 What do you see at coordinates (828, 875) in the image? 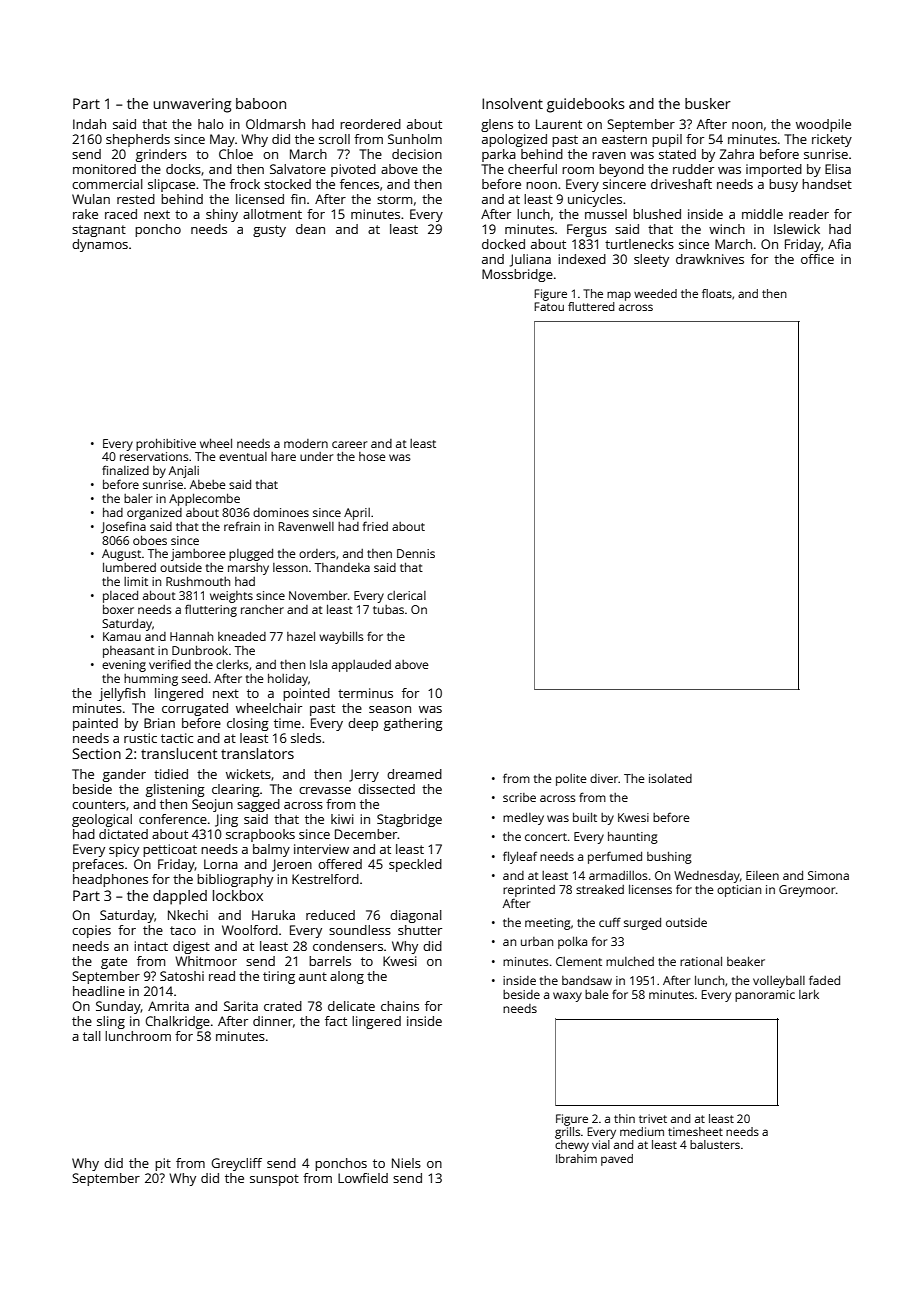
I see `Simona` at bounding box center [828, 875].
